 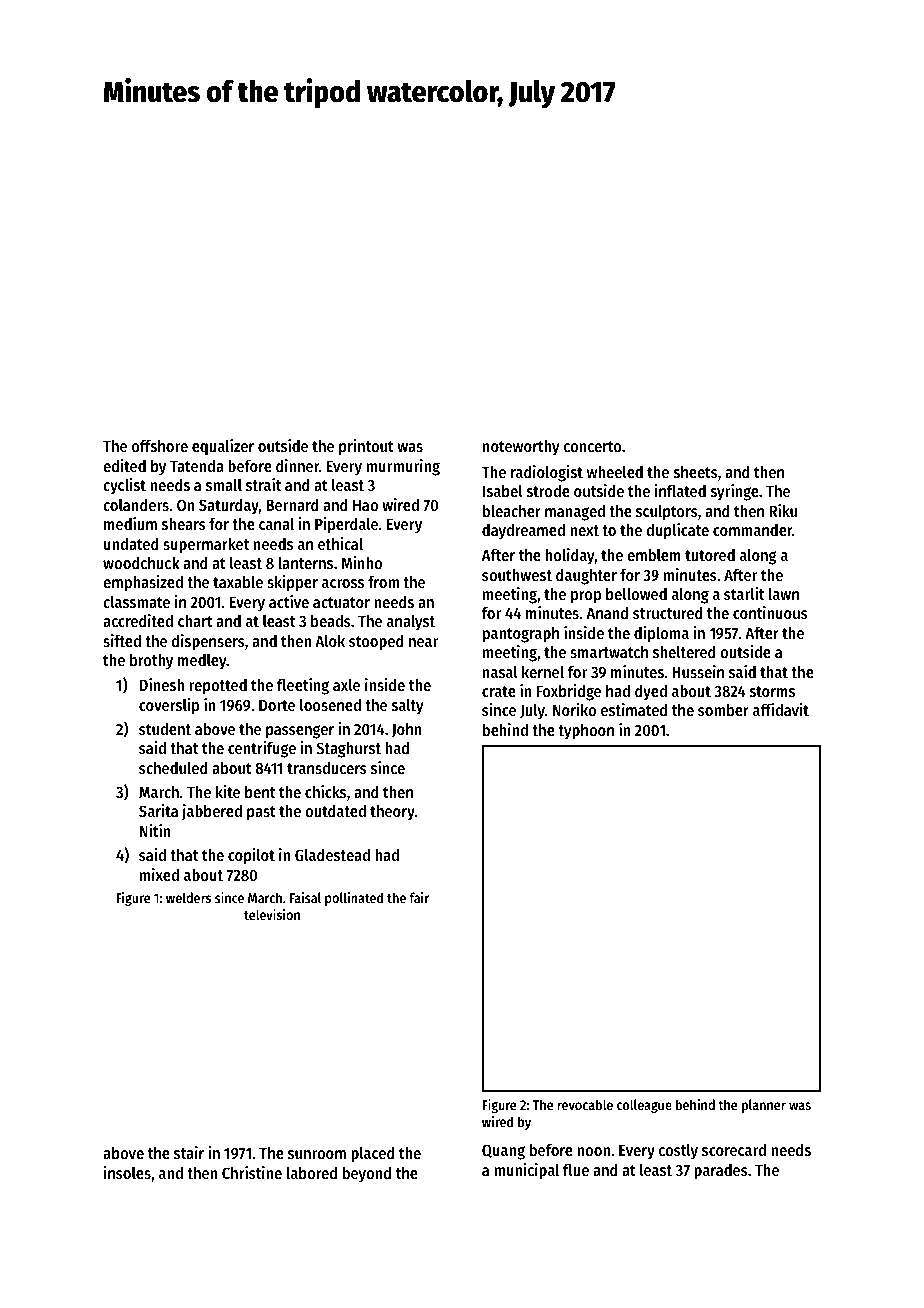 I want to click on Hussein, so click(x=698, y=671).
